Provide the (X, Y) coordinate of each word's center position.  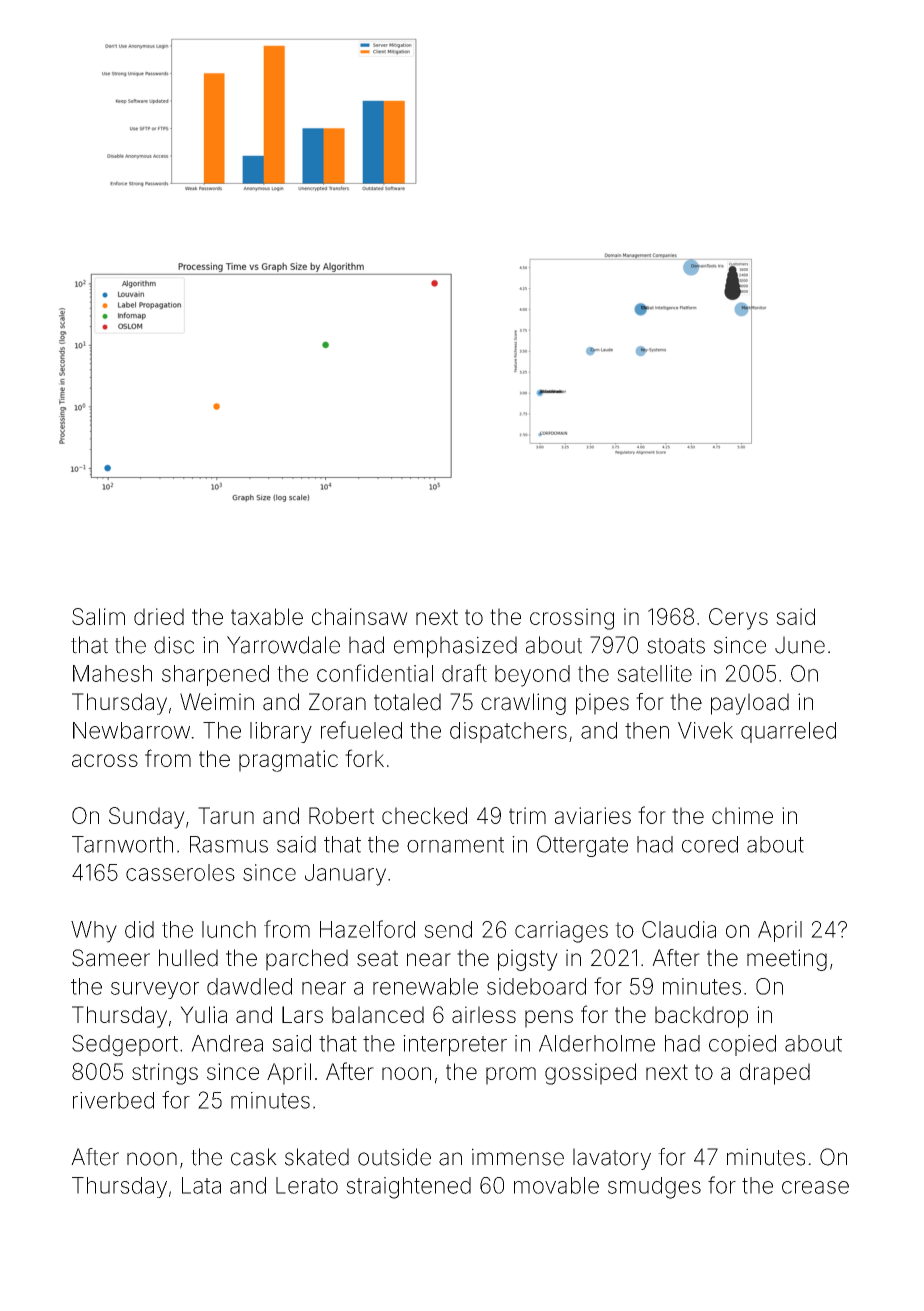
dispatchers (508, 732)
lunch (229, 929)
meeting (787, 960)
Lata (201, 1185)
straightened (408, 1188)
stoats (676, 646)
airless (484, 1014)
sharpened (215, 675)
